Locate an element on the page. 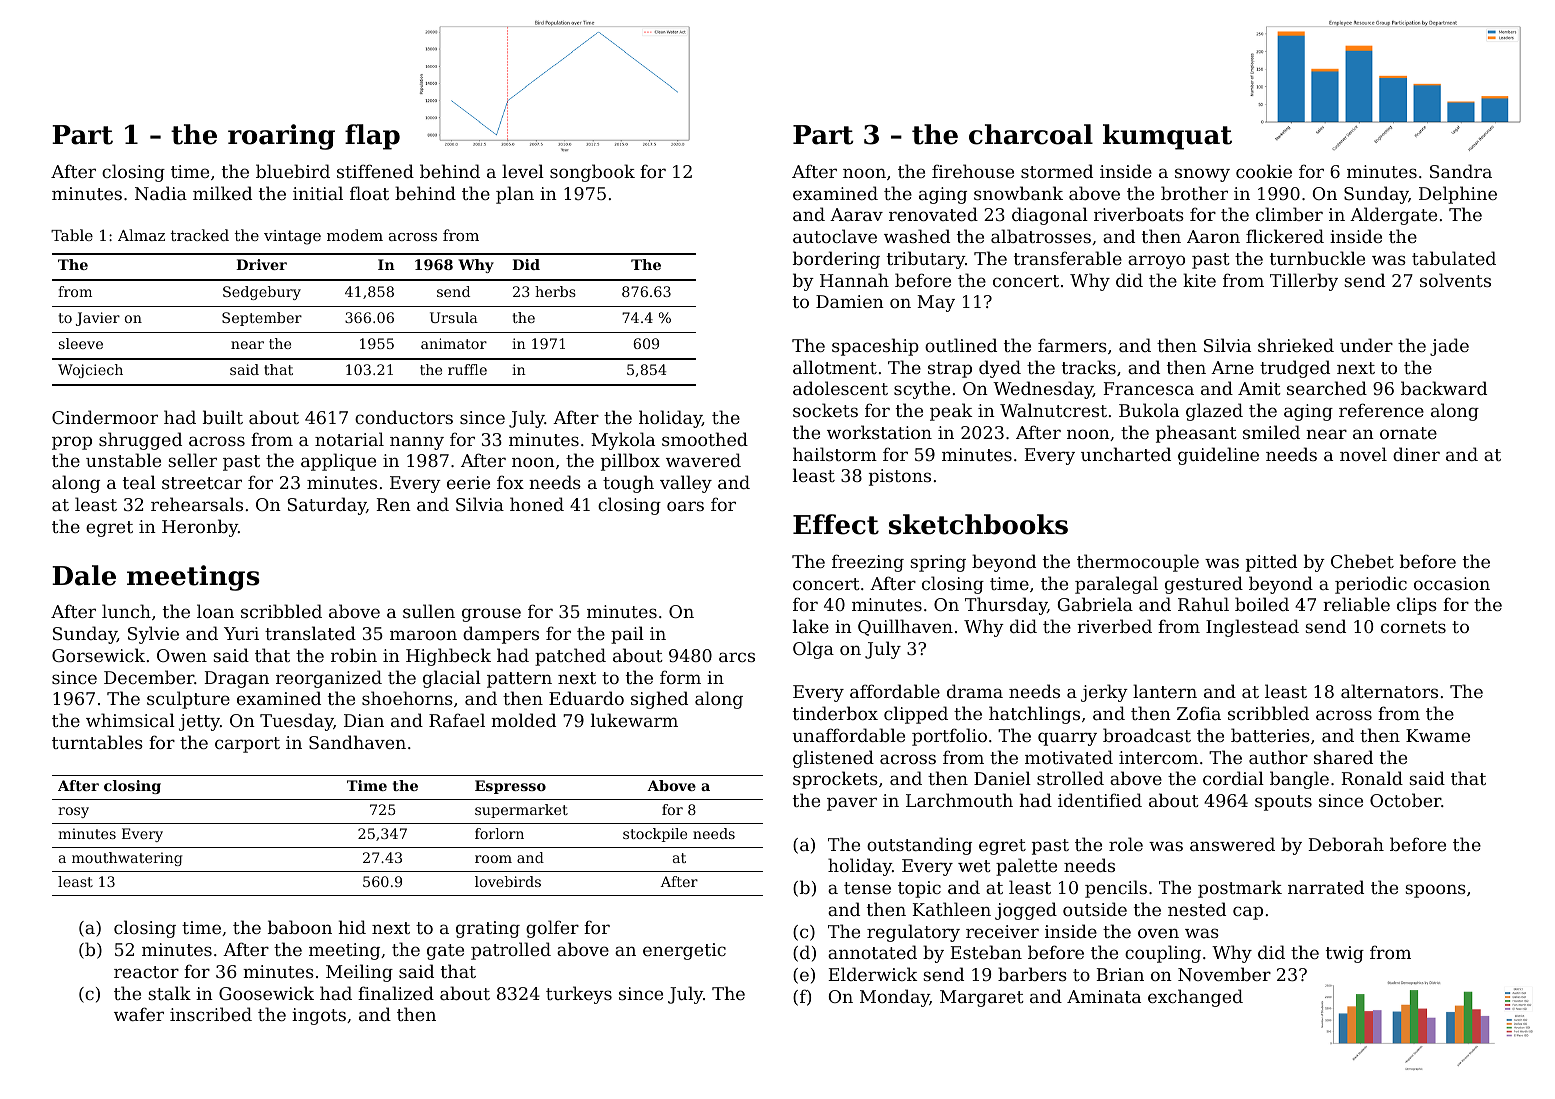 The width and height of the image is (1555, 1099). Daniel is located at coordinates (1002, 778).
